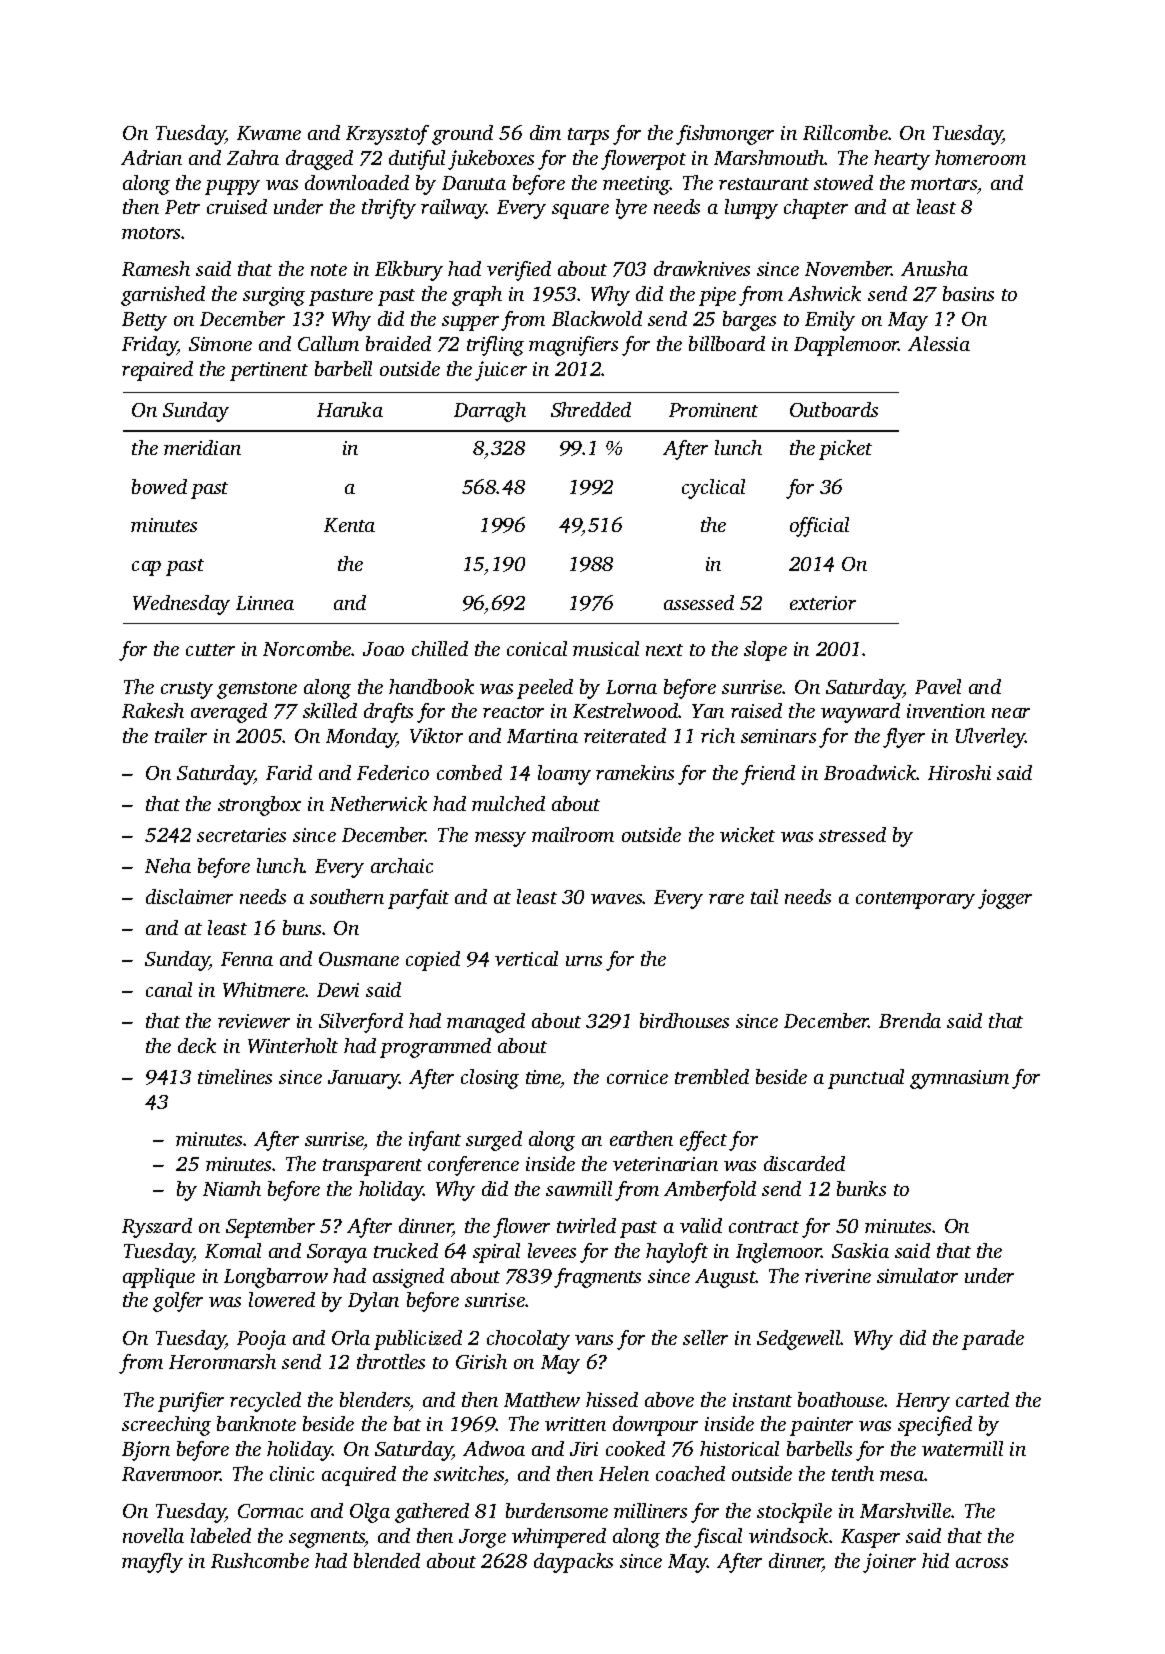  What do you see at coordinates (845, 132) in the image?
I see `Rillcombe` at bounding box center [845, 132].
